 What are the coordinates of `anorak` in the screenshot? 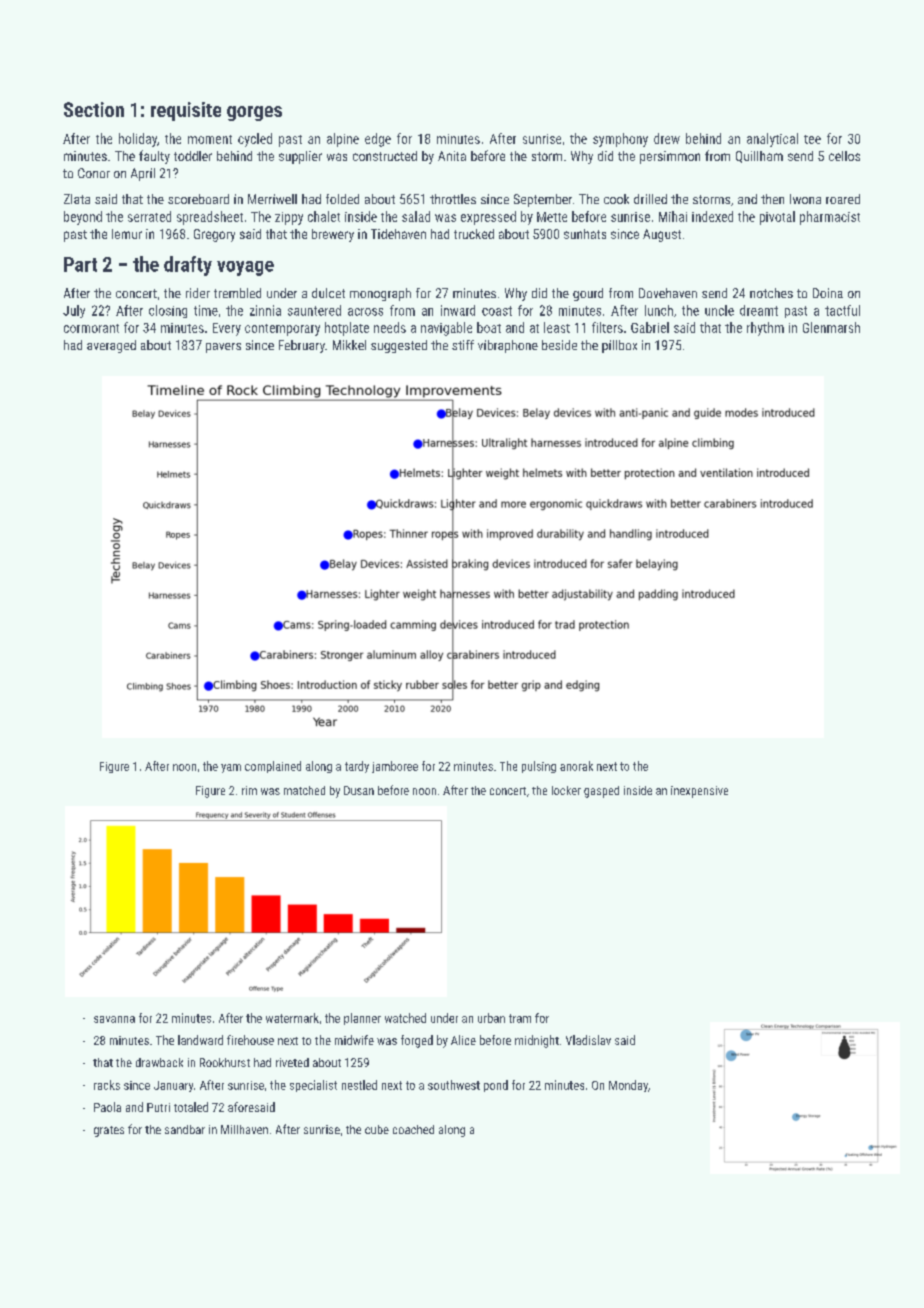 It's located at (576, 766).
